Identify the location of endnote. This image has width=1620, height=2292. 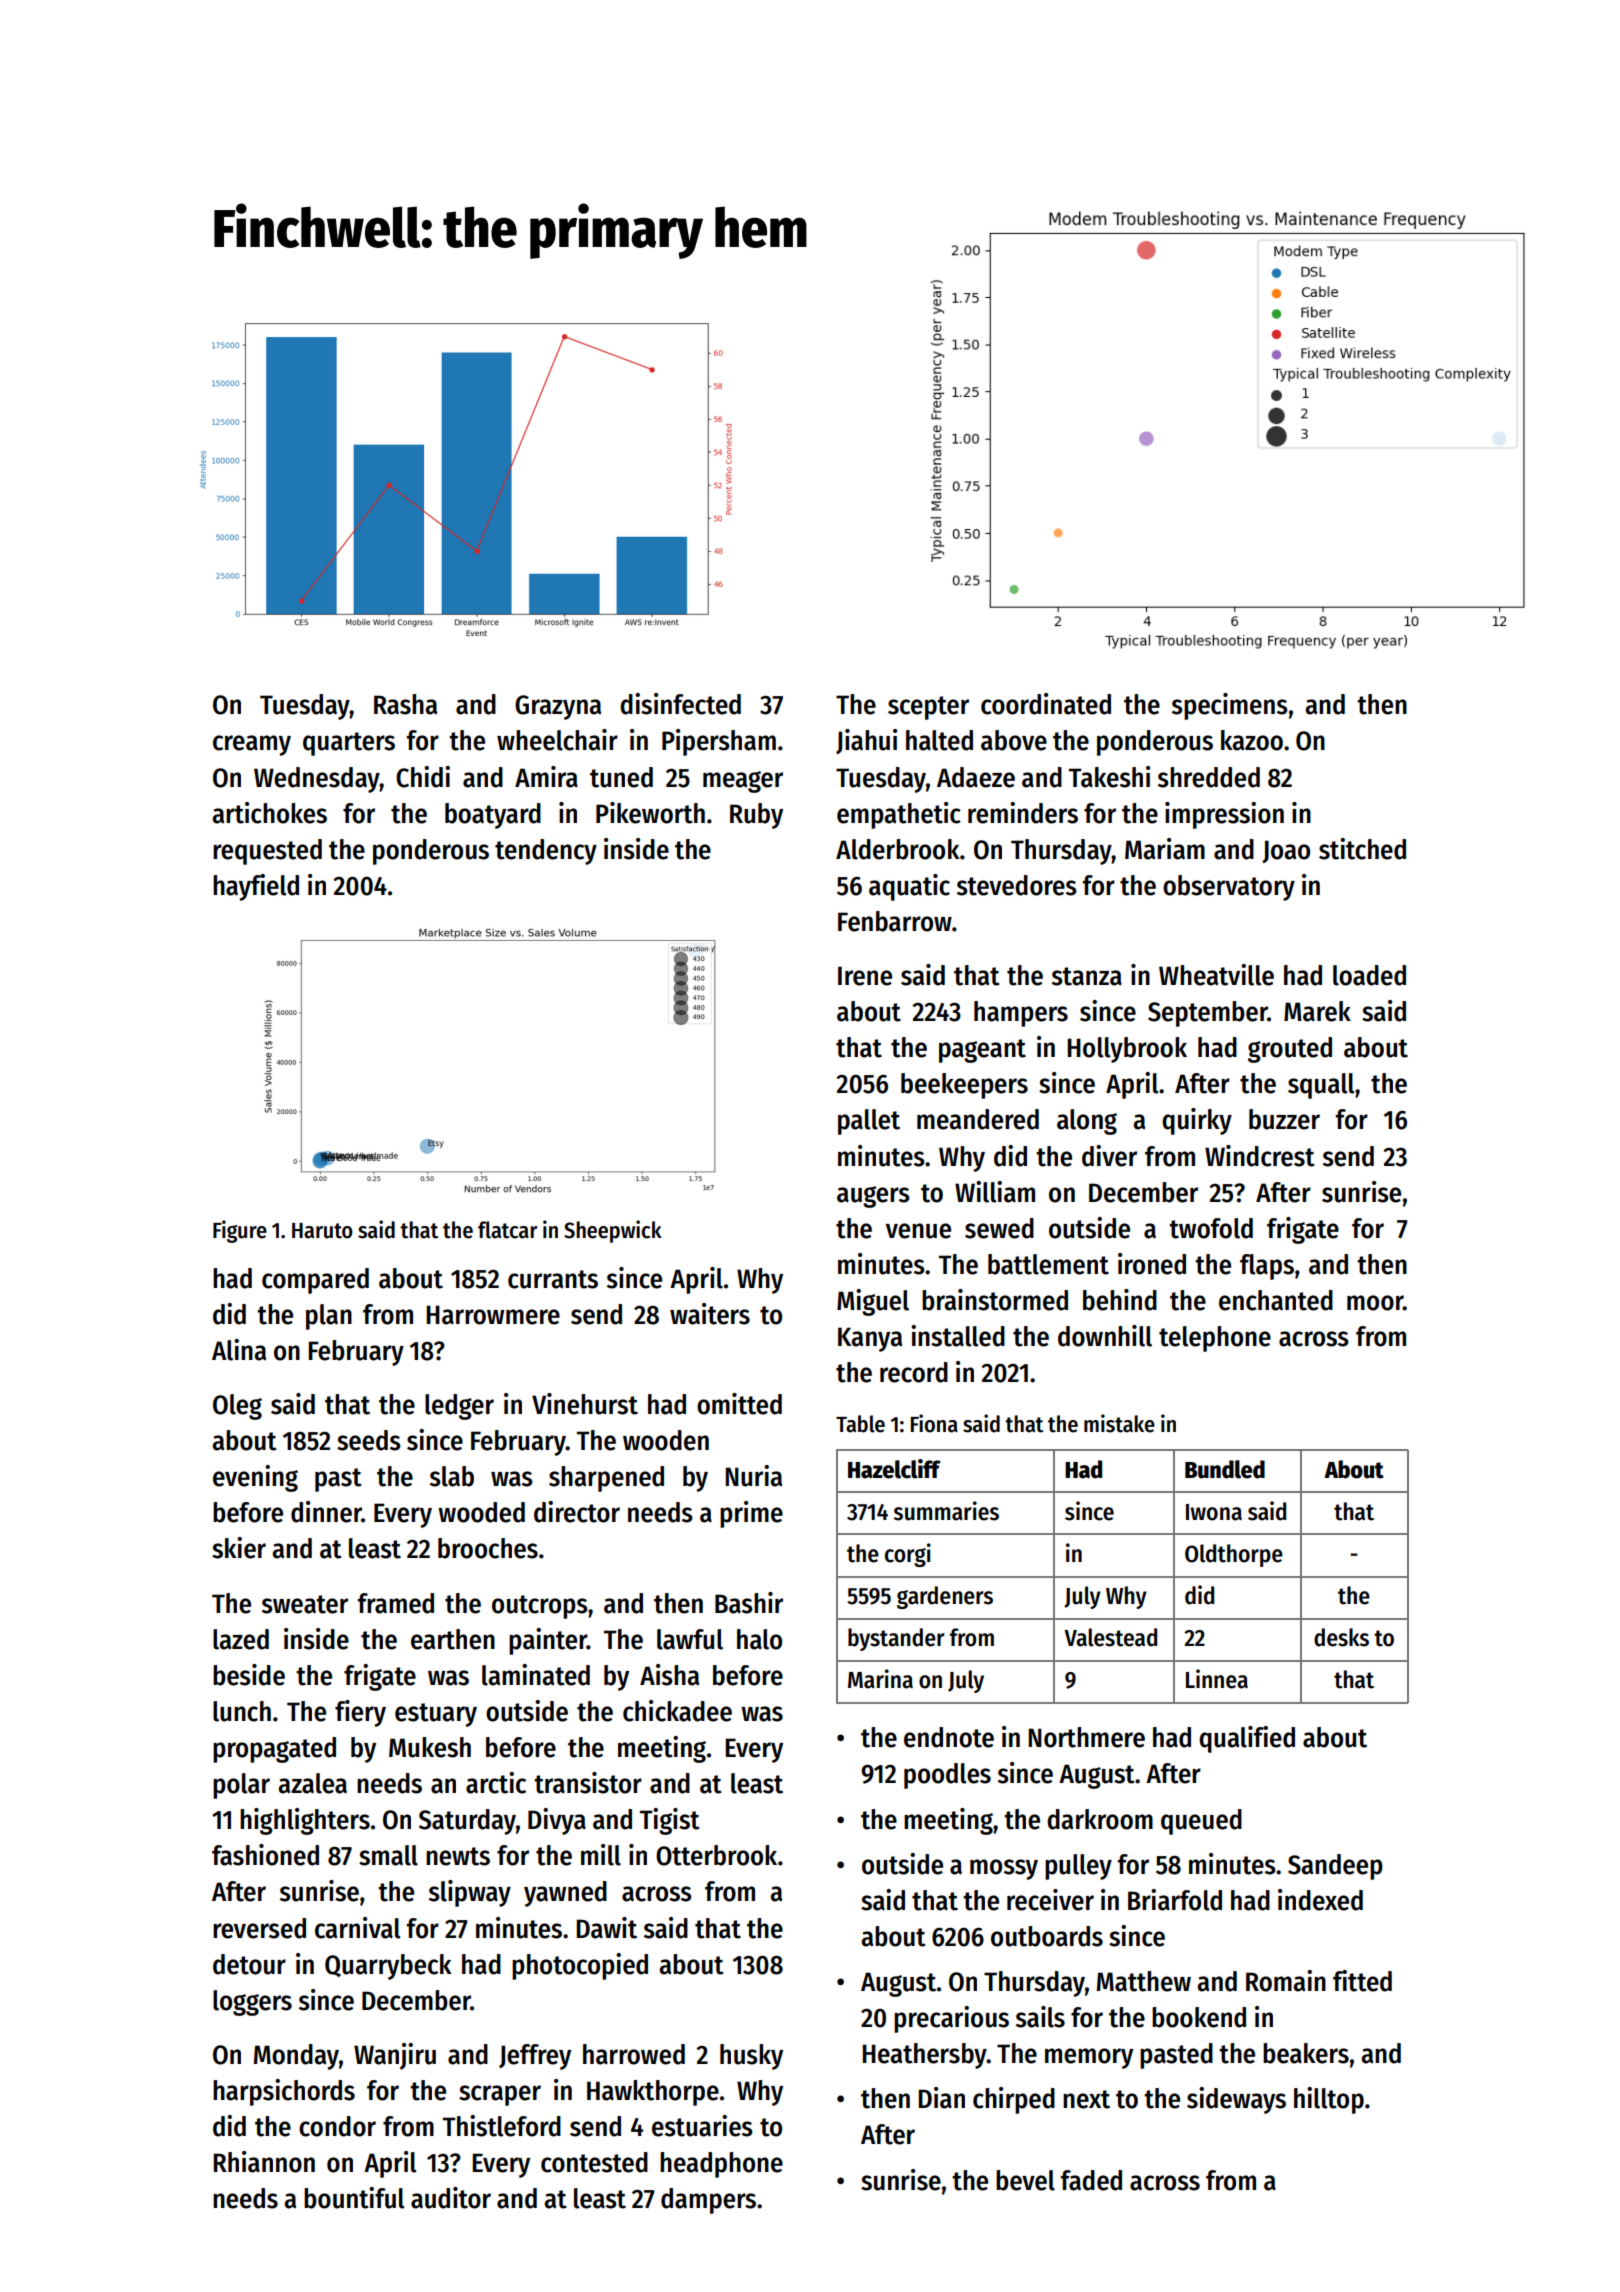
(949, 1737).
